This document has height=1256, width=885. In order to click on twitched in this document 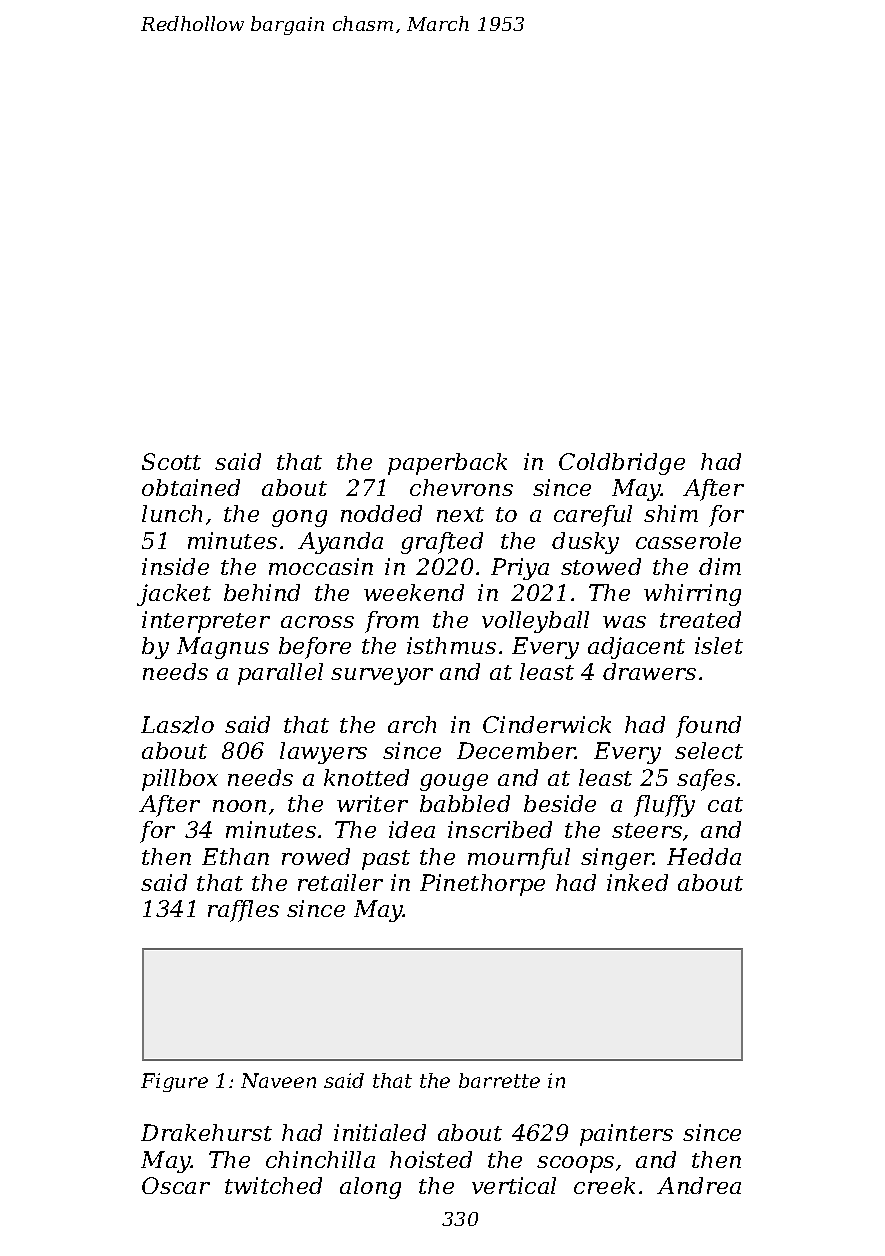, I will do `click(273, 1185)`.
